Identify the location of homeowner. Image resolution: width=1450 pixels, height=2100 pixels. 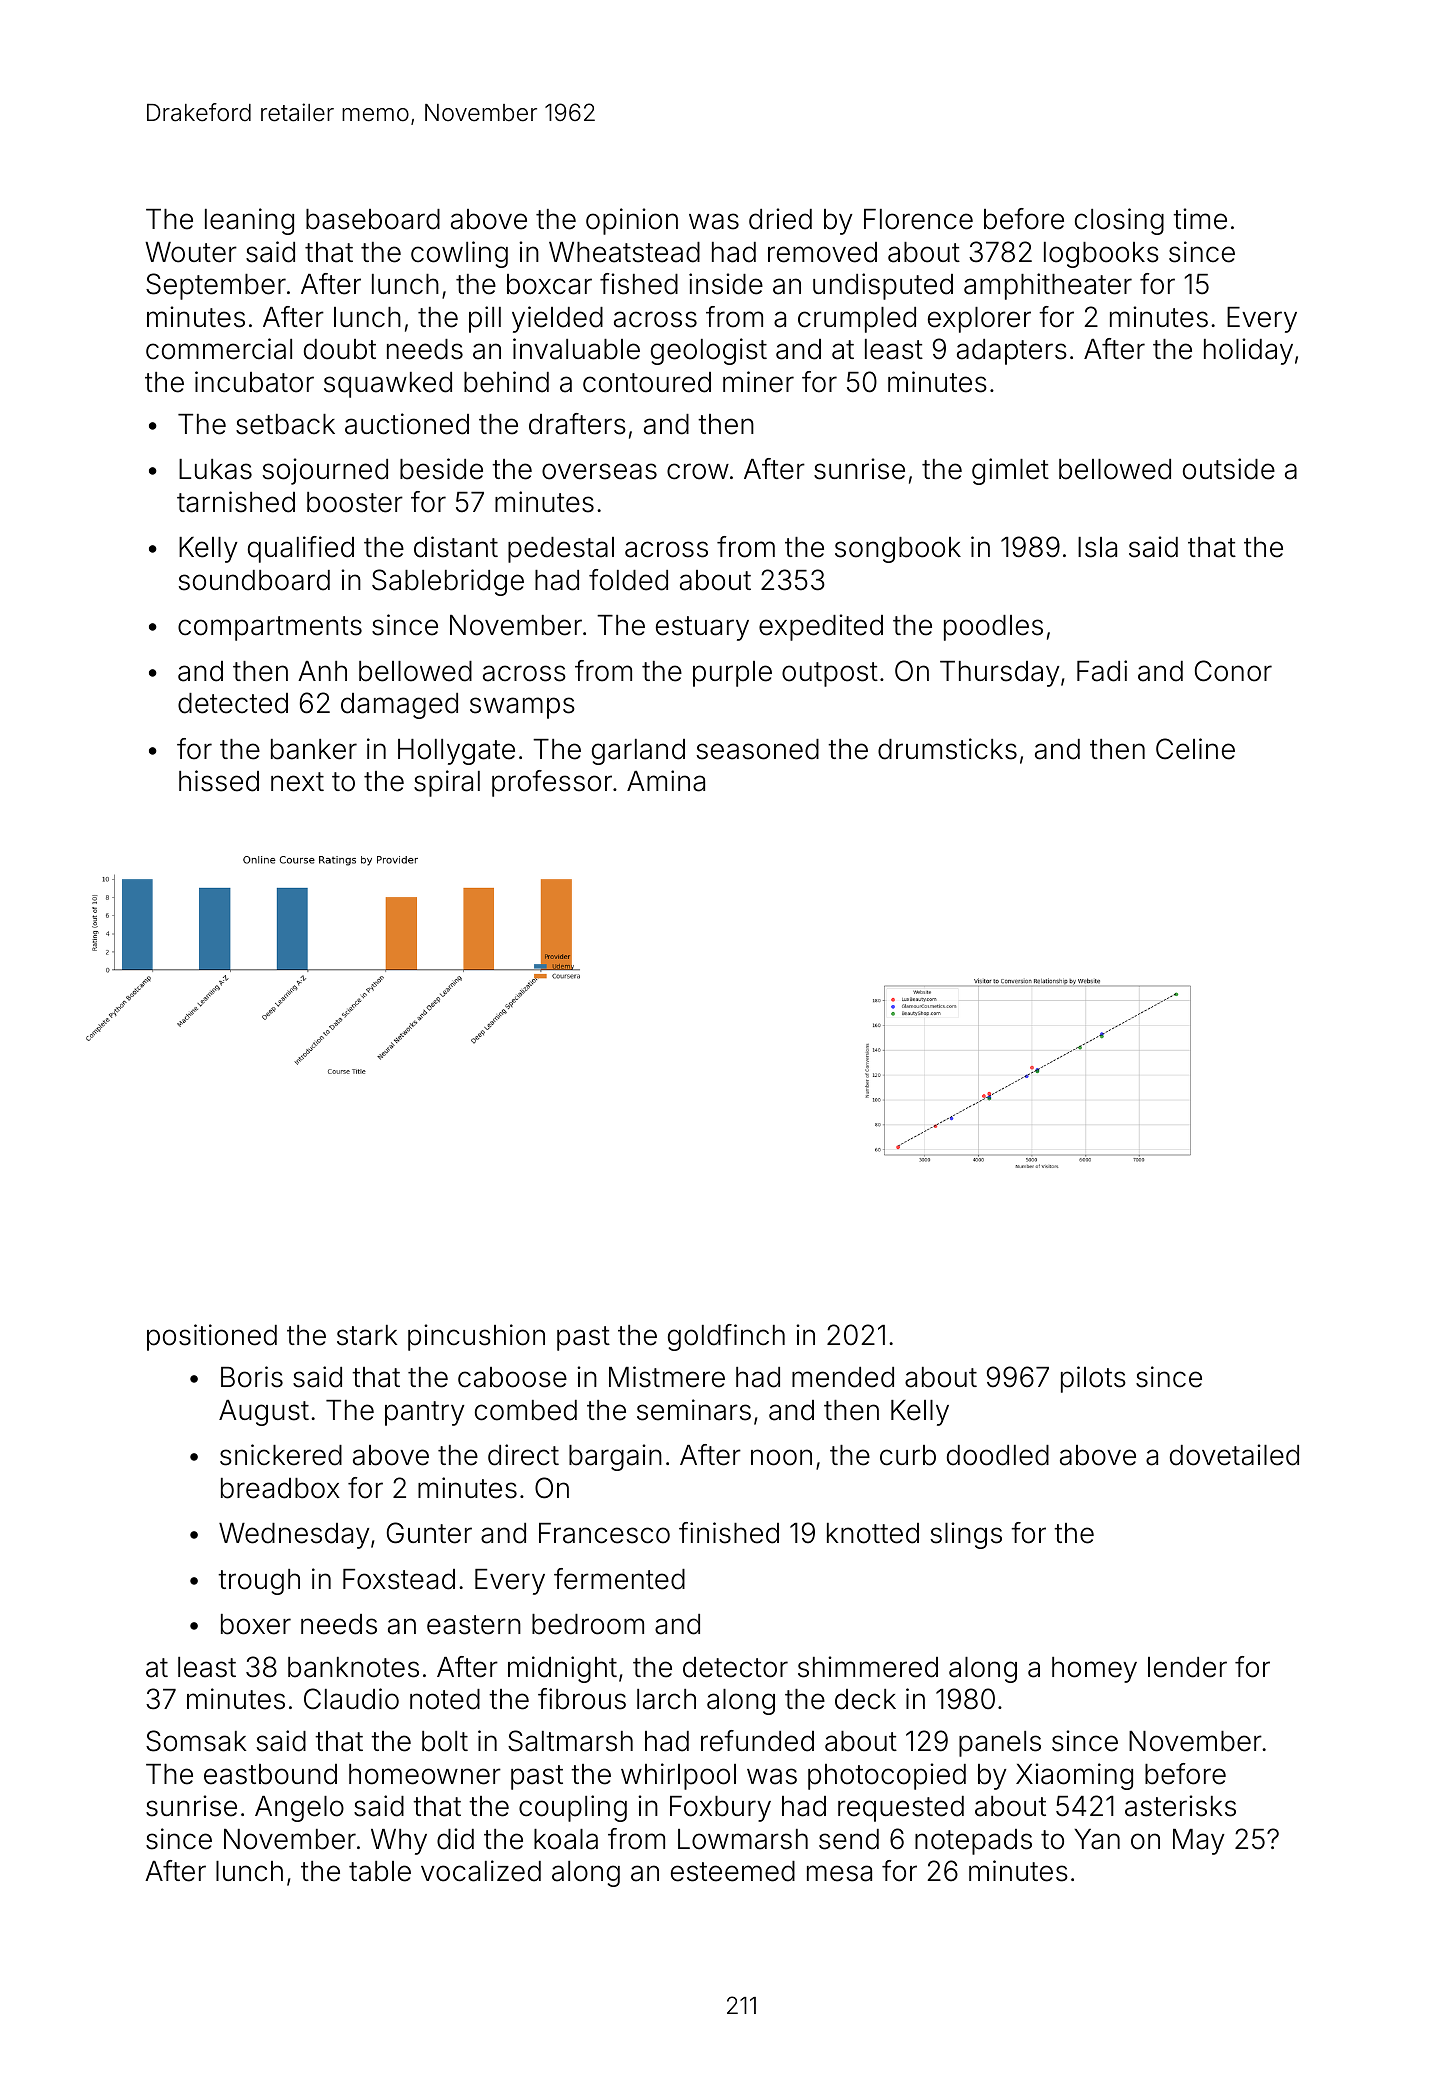
(425, 1774).
